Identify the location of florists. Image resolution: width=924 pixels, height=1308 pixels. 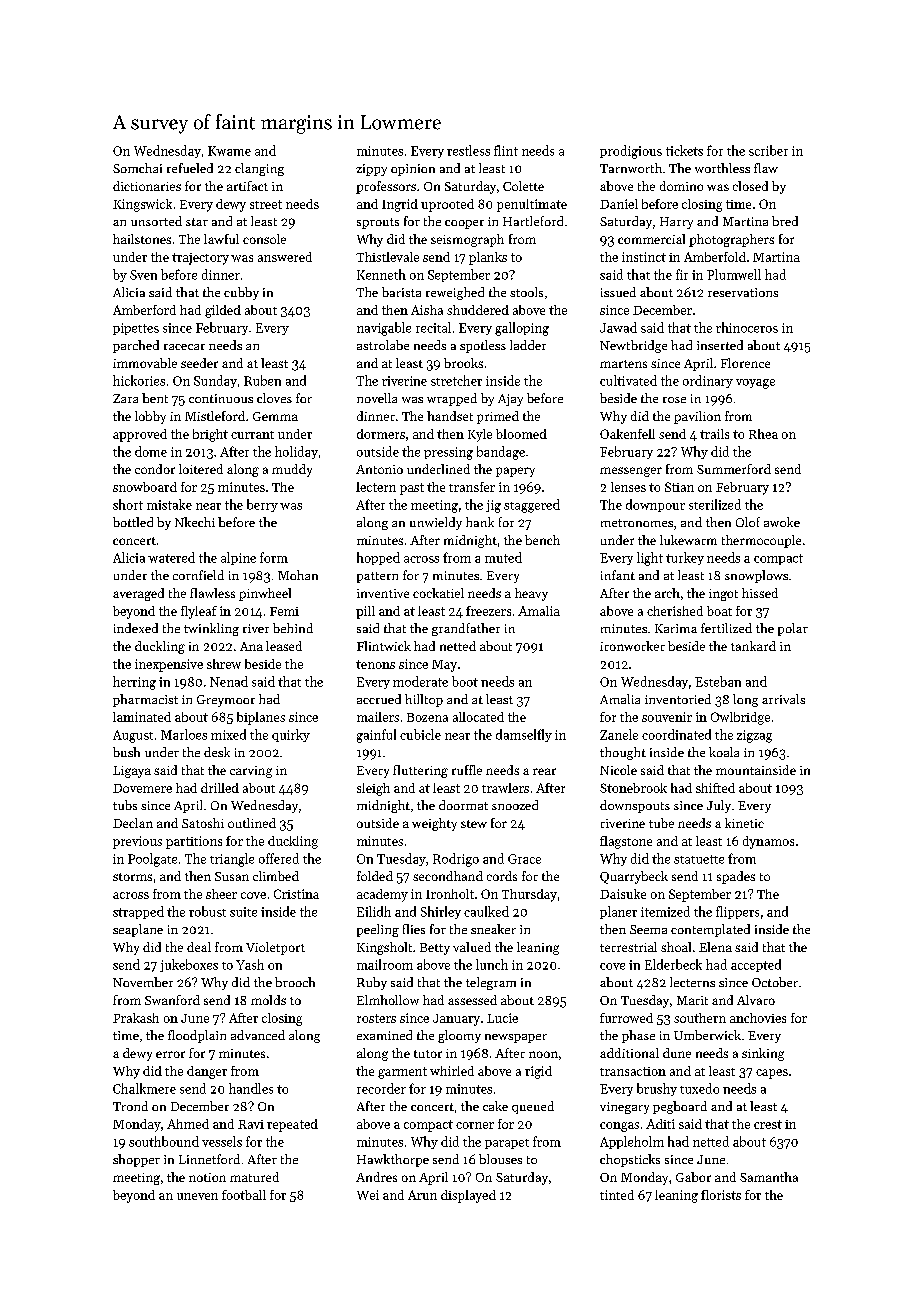
(721, 1195).
